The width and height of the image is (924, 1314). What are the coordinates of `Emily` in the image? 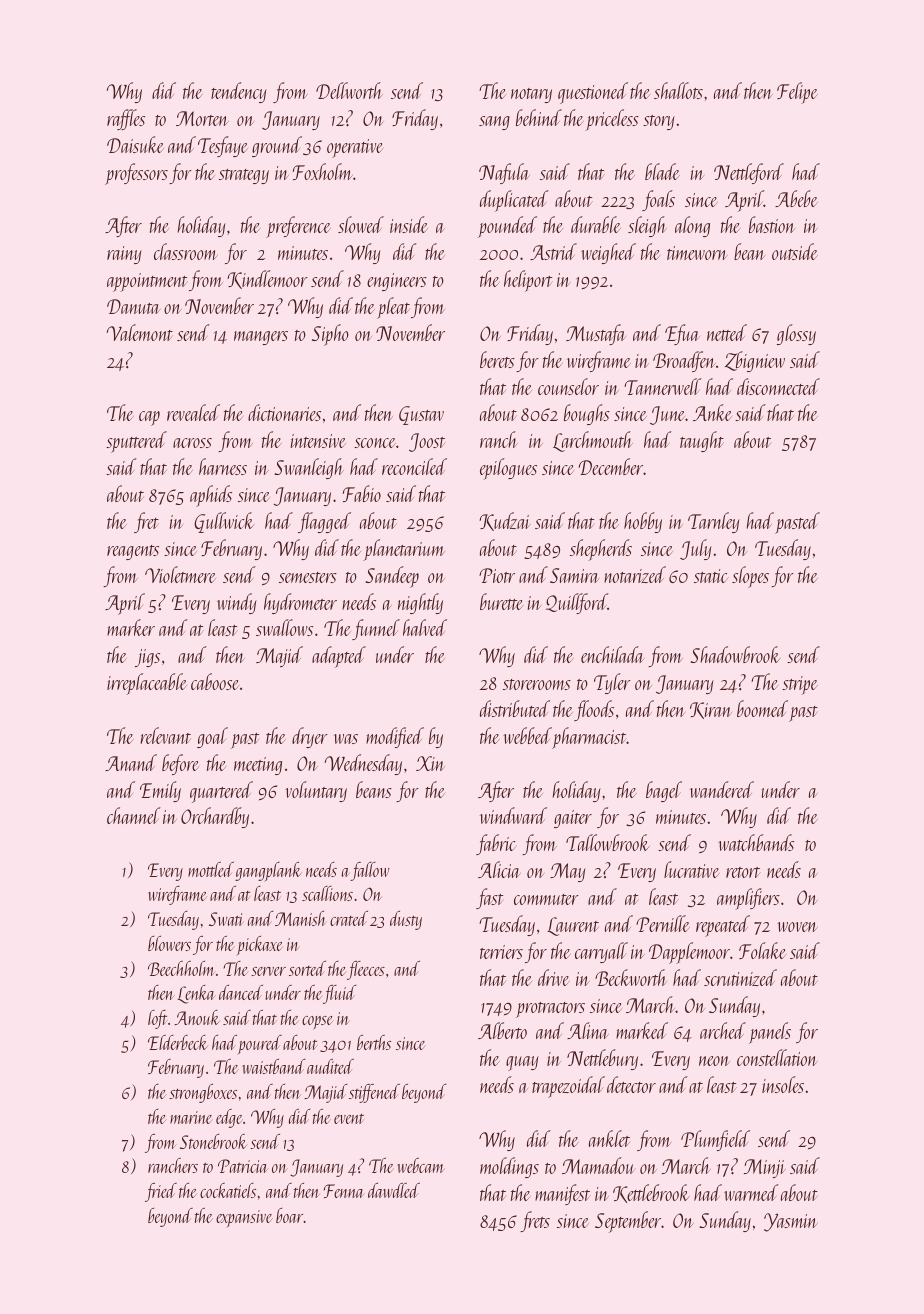 It's located at (160, 791).
